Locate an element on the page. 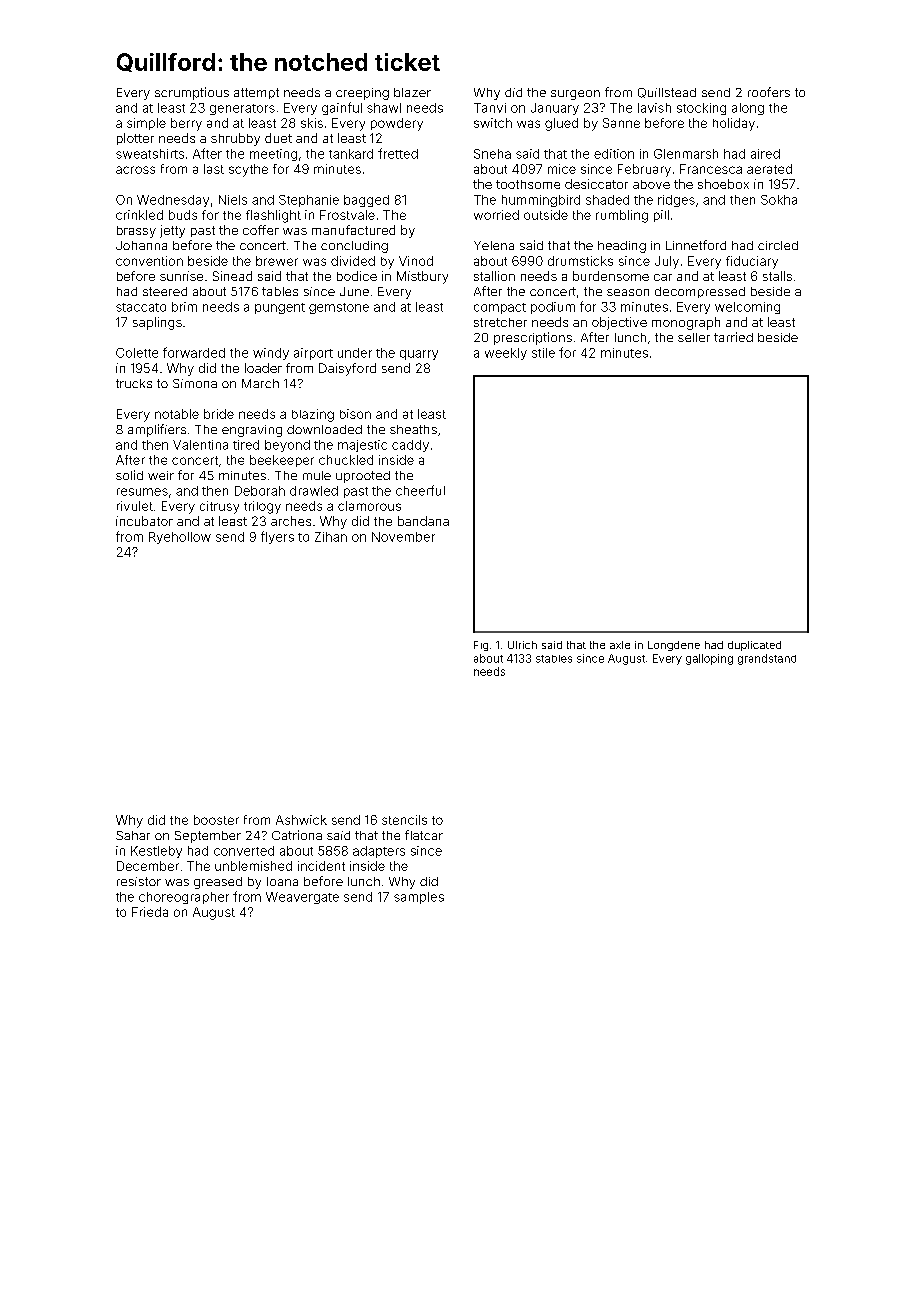  podium is located at coordinates (553, 308).
